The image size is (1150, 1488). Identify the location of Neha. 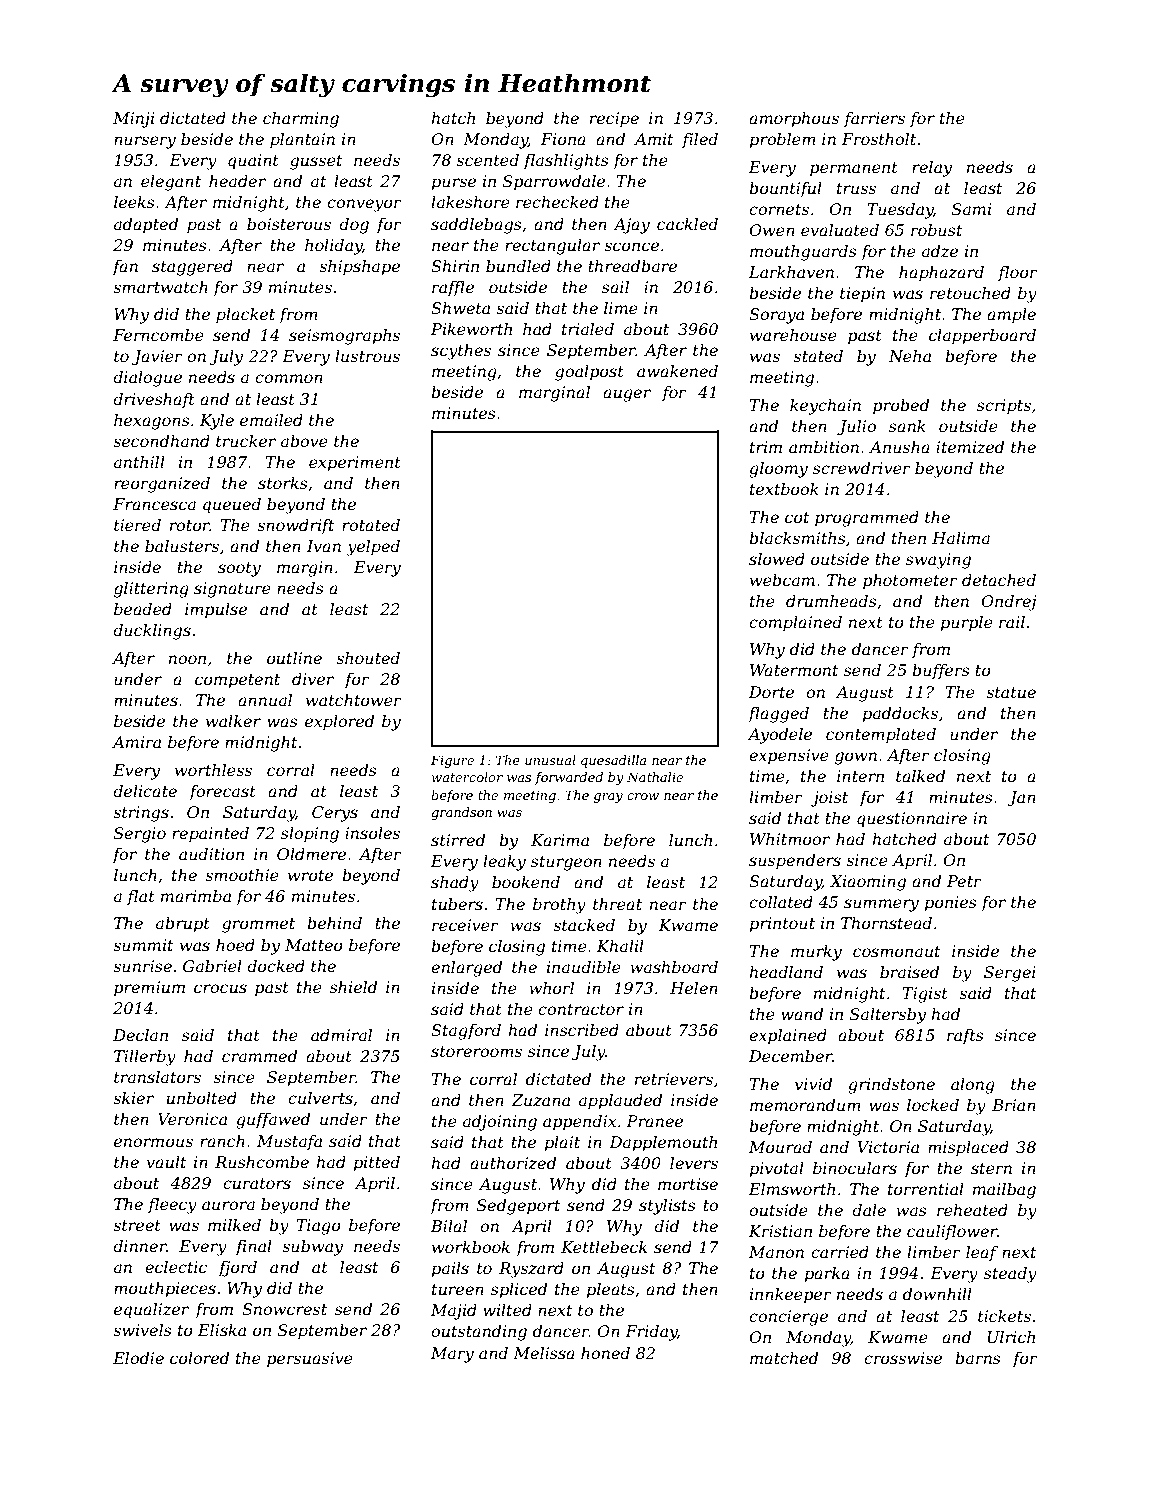
(909, 356).
